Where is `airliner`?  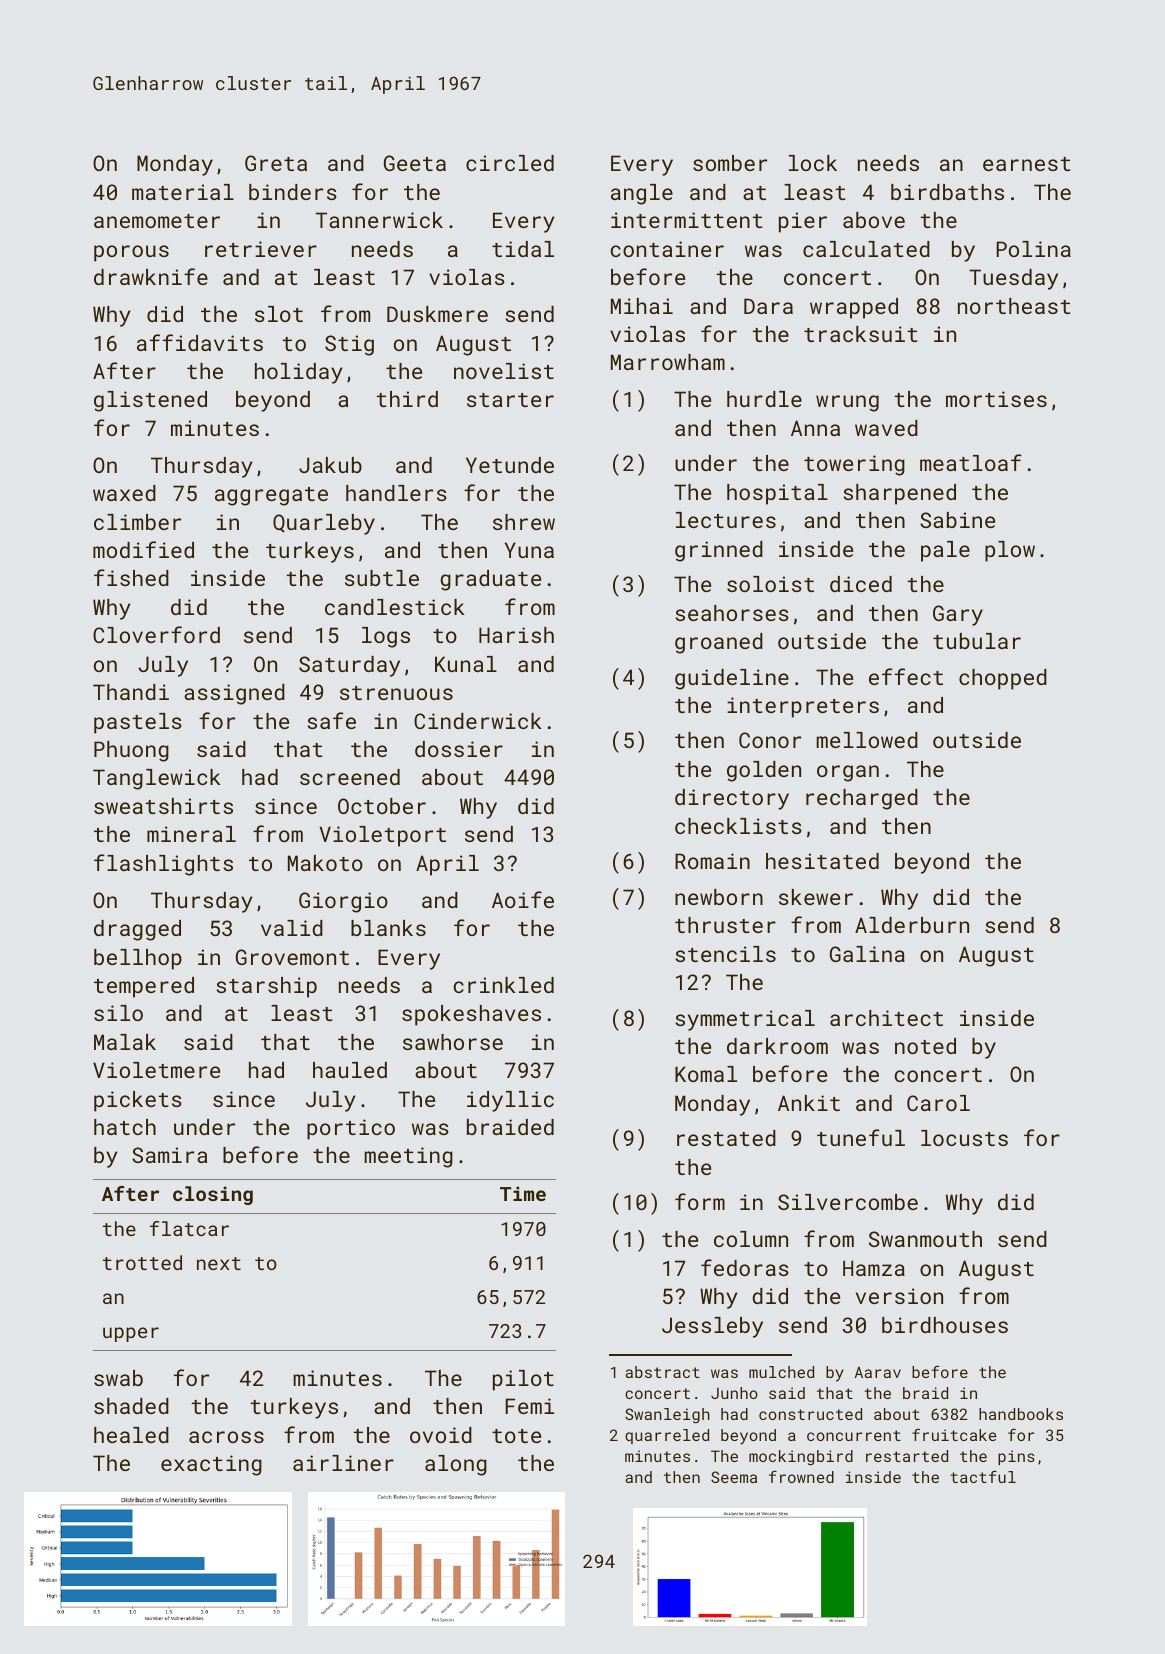
airliner is located at coordinates (343, 1463).
